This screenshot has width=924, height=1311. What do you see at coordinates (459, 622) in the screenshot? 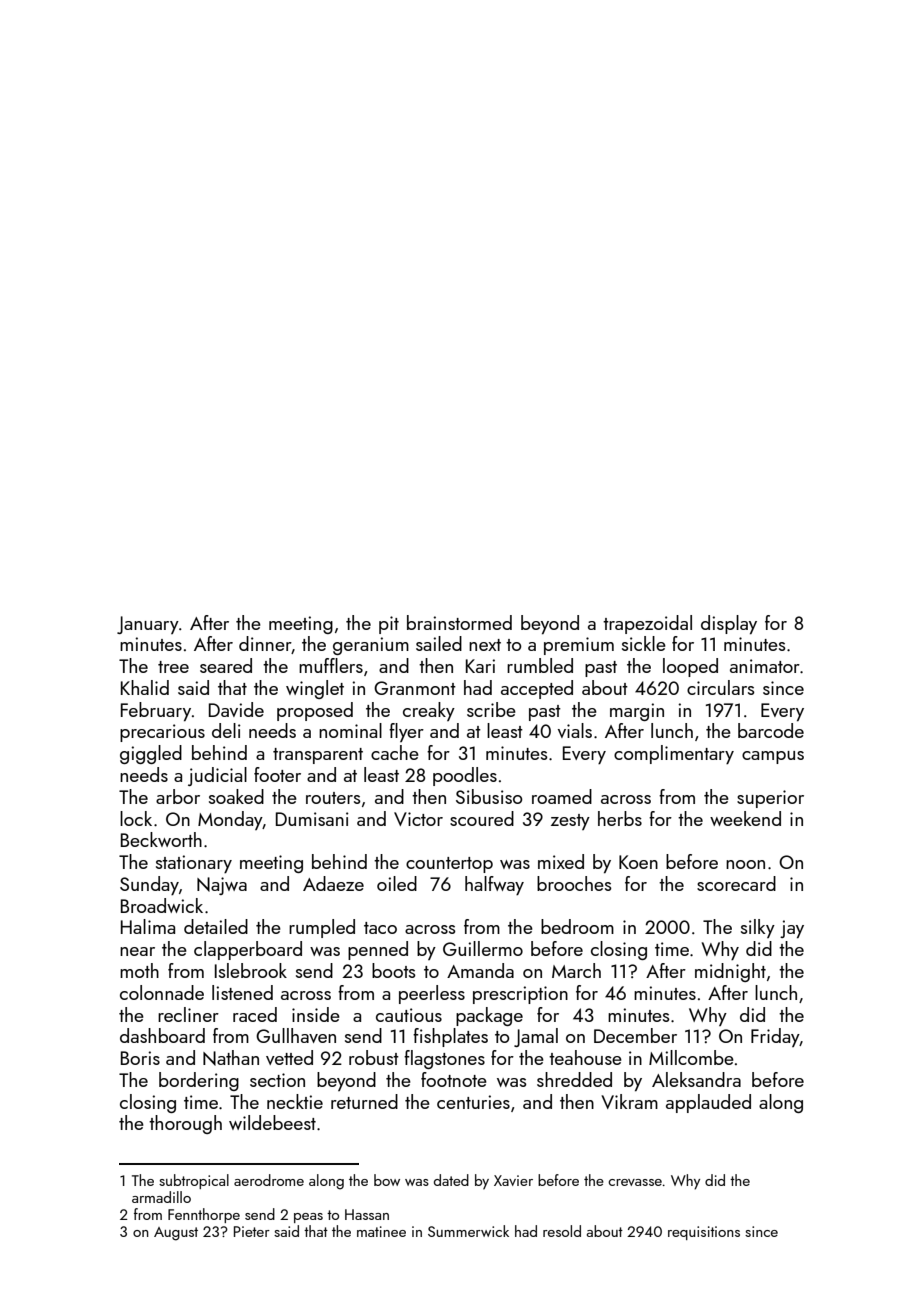
I see `brainstormed` at bounding box center [459, 622].
